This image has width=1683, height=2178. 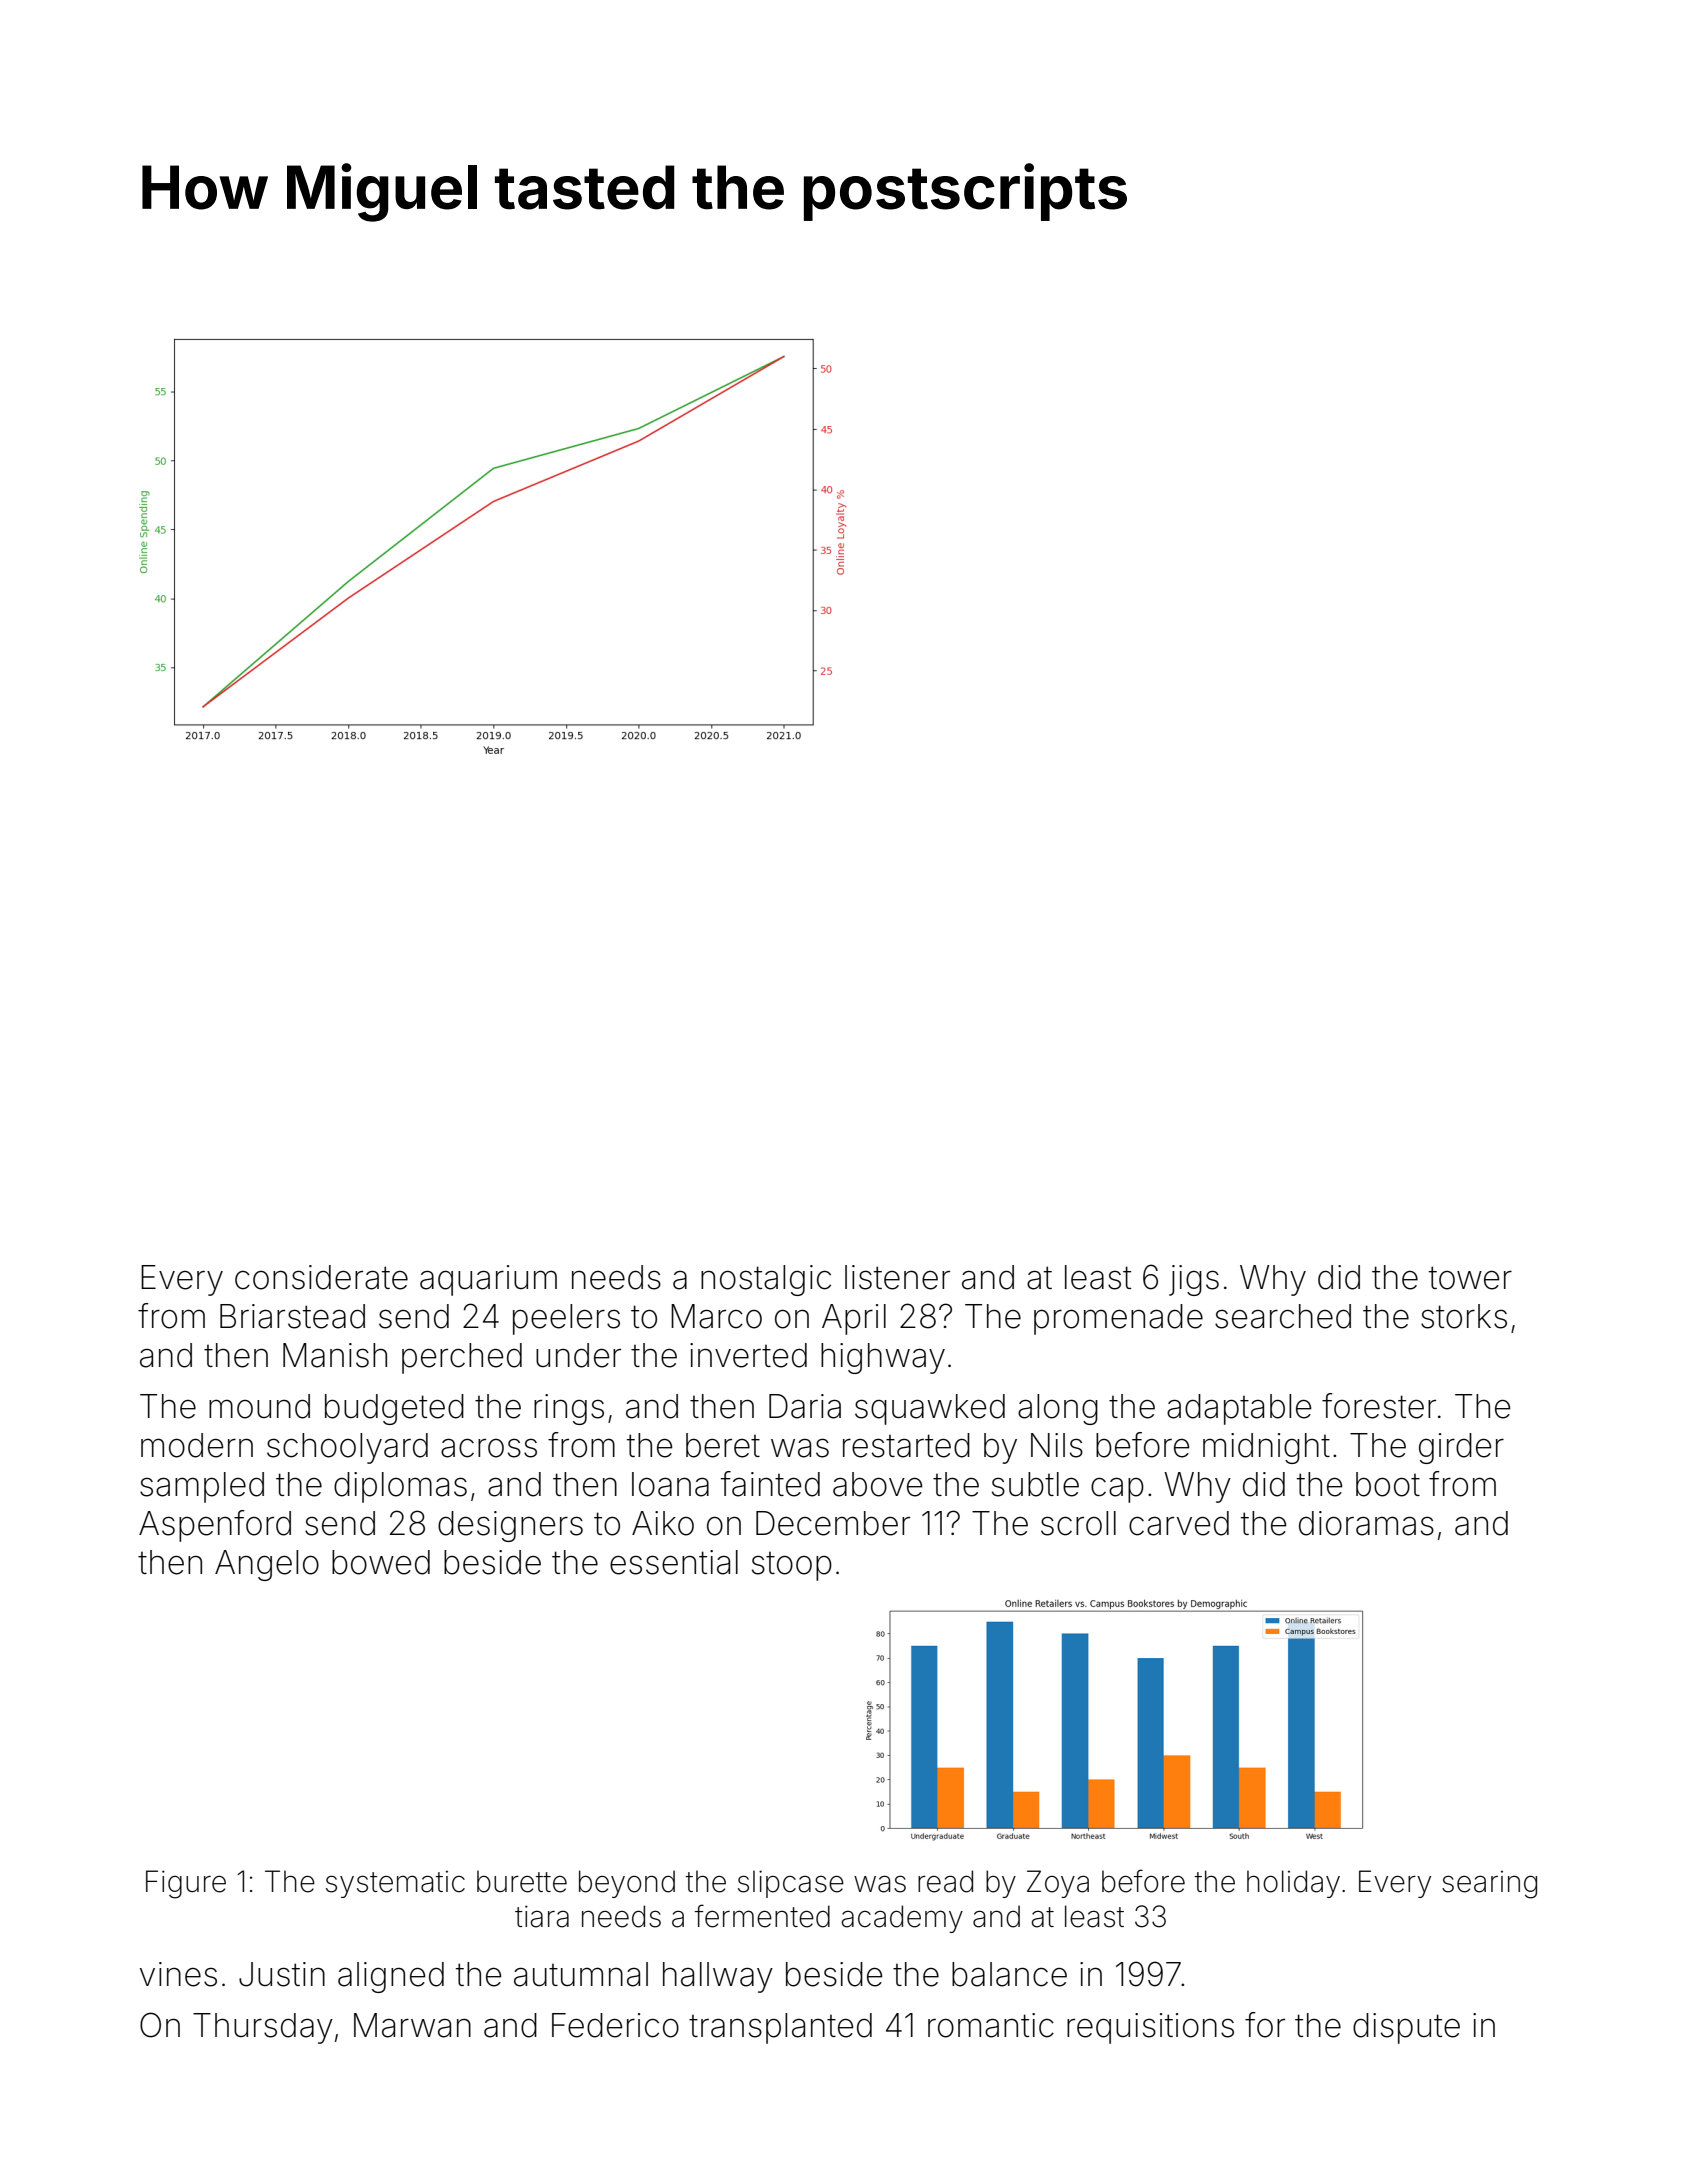 I want to click on slipcase, so click(x=791, y=1884).
